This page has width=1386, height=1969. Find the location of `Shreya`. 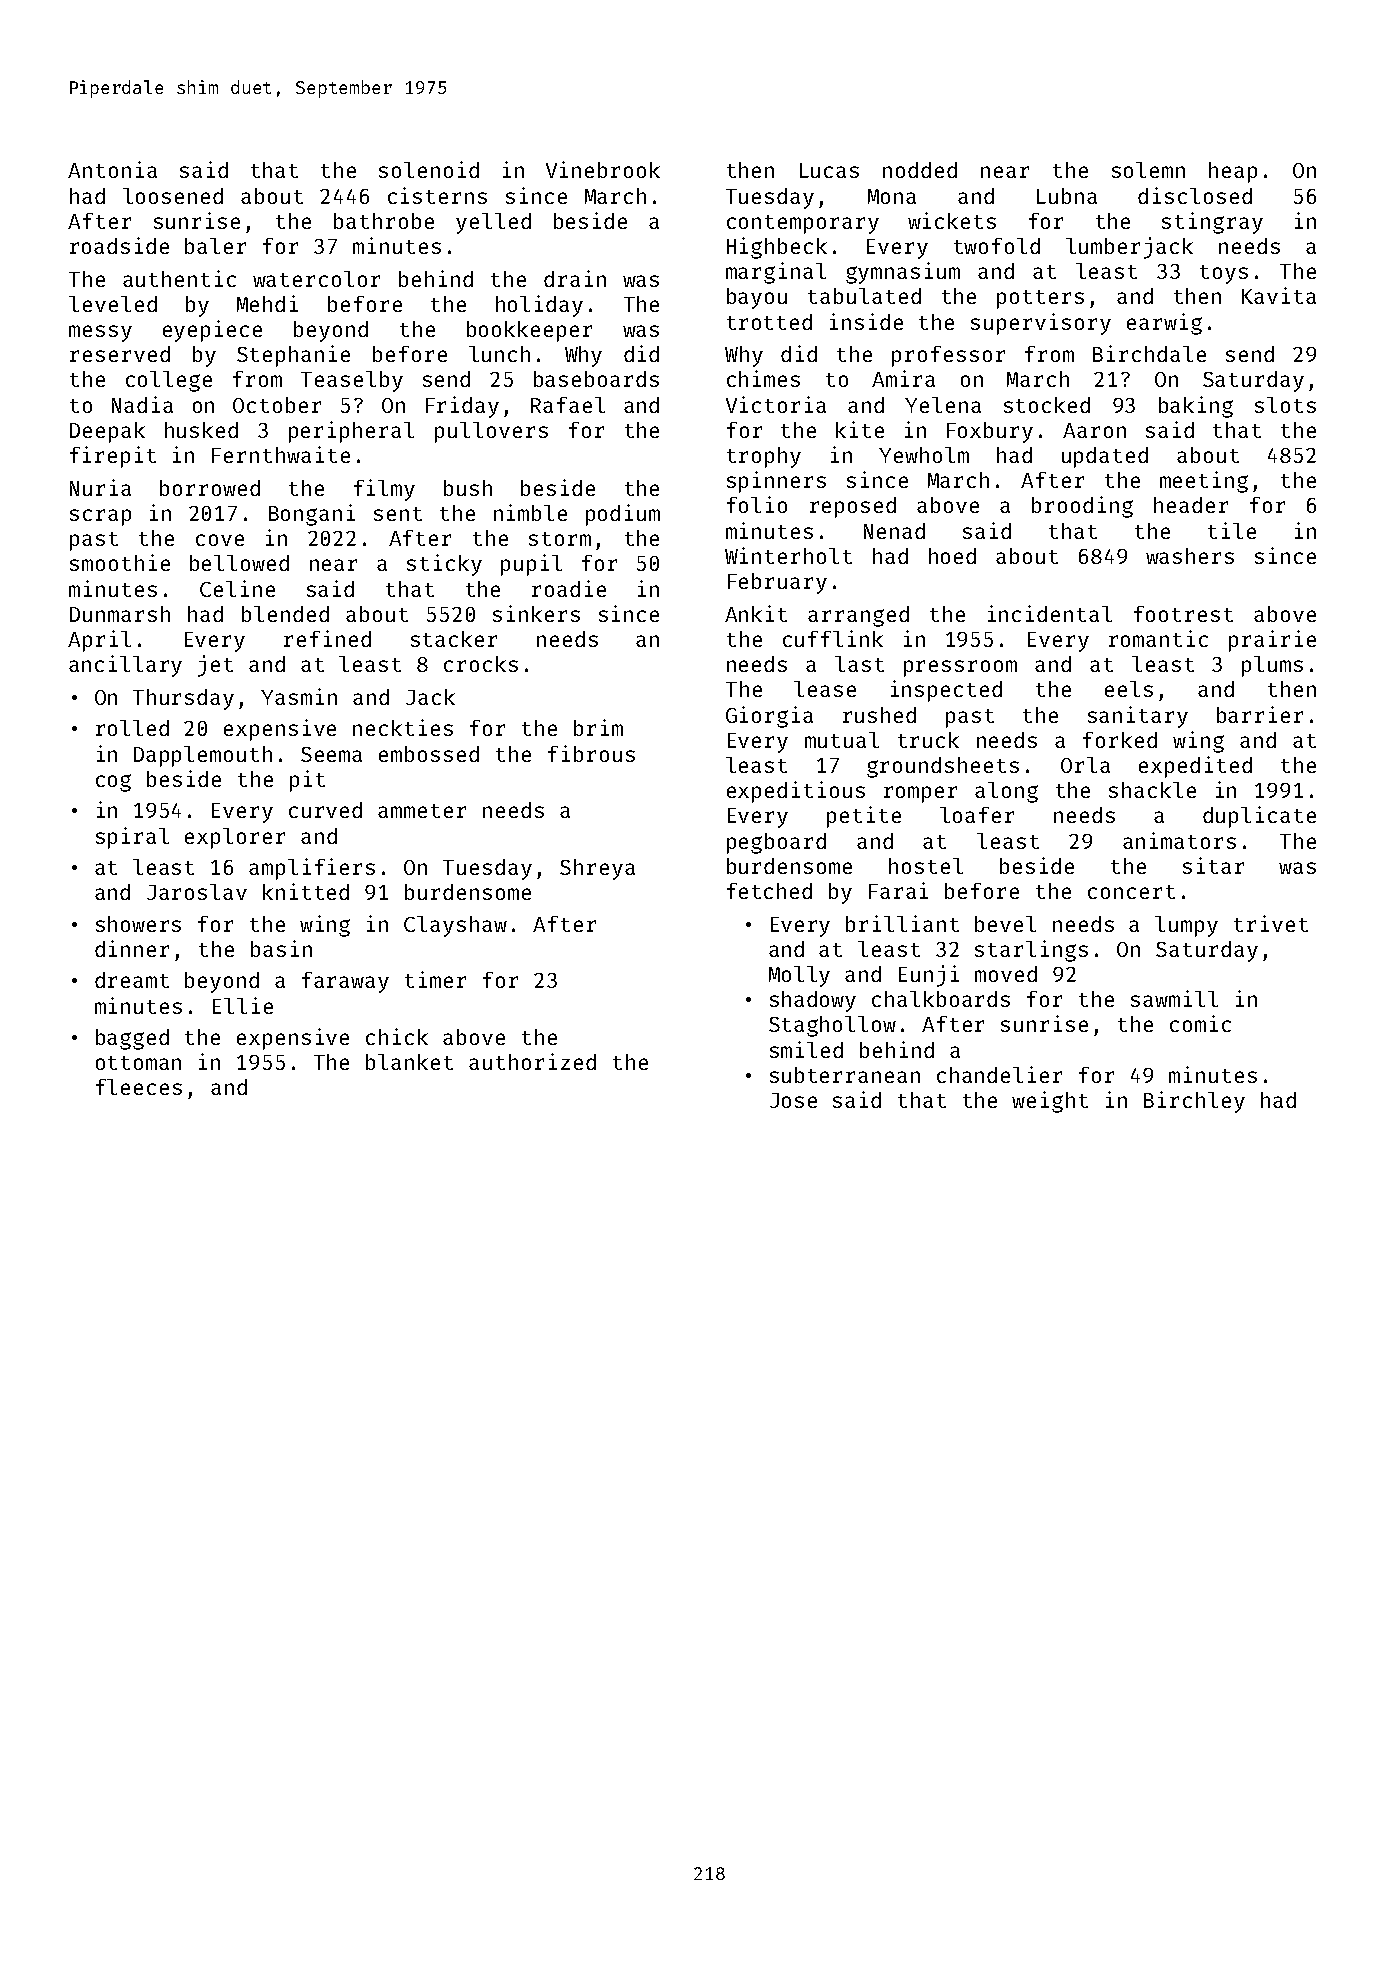

Shreya is located at coordinates (597, 869).
